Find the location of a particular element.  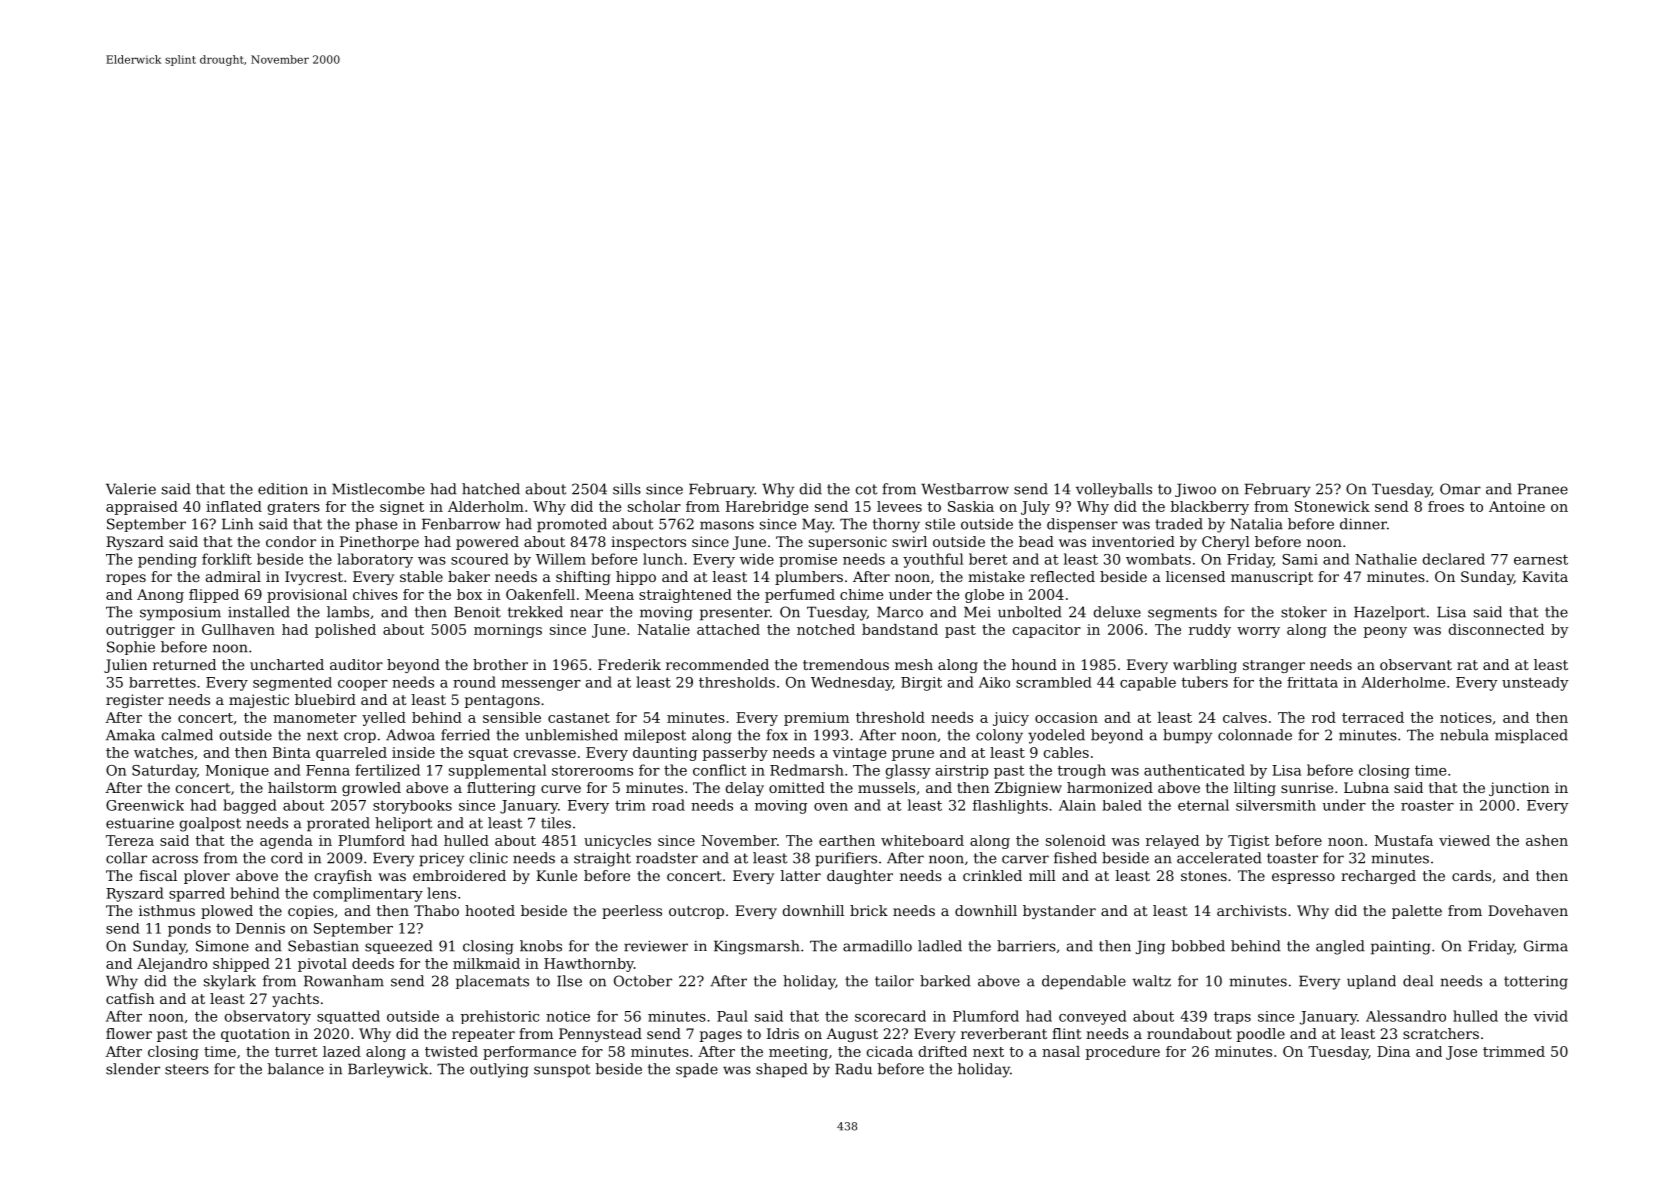

ponds is located at coordinates (189, 930).
